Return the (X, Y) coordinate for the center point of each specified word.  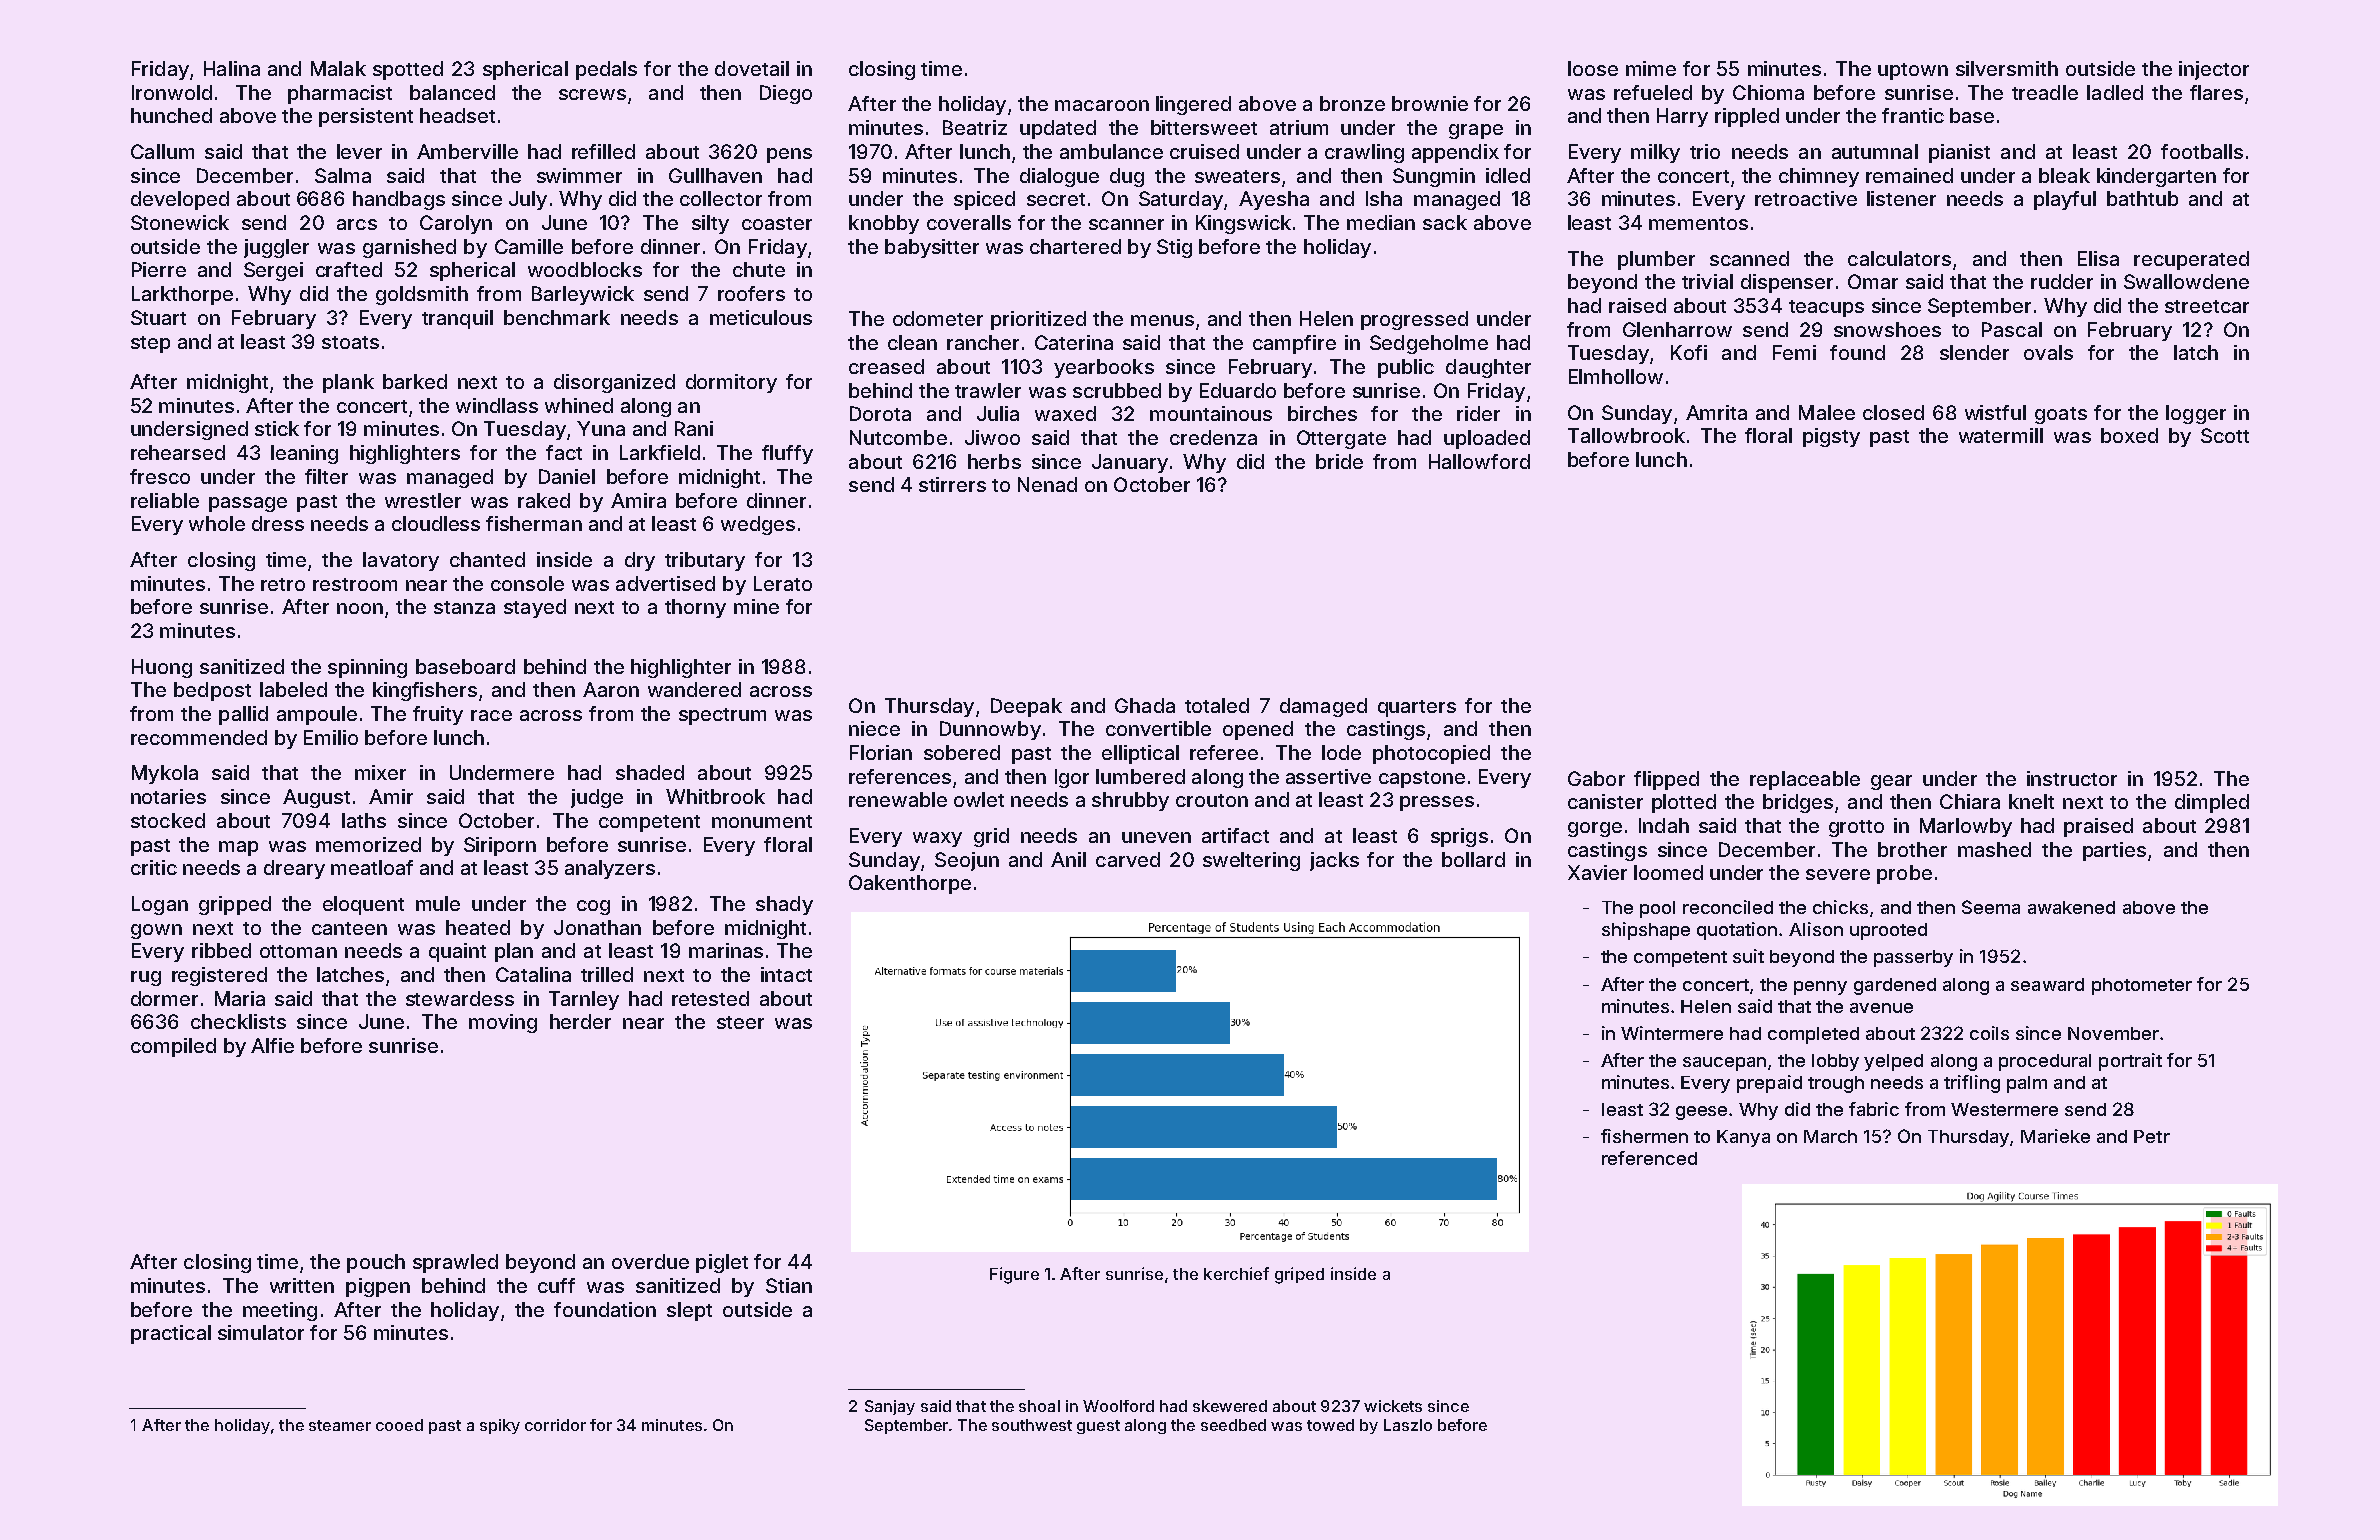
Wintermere (1672, 1033)
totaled (1217, 705)
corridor (555, 1425)
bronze (1352, 103)
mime (1651, 68)
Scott (2225, 435)
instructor (2072, 778)
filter (326, 476)
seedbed (1233, 1425)
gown (156, 931)
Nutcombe (898, 437)
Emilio (331, 737)
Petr (2152, 1136)
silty (710, 224)
